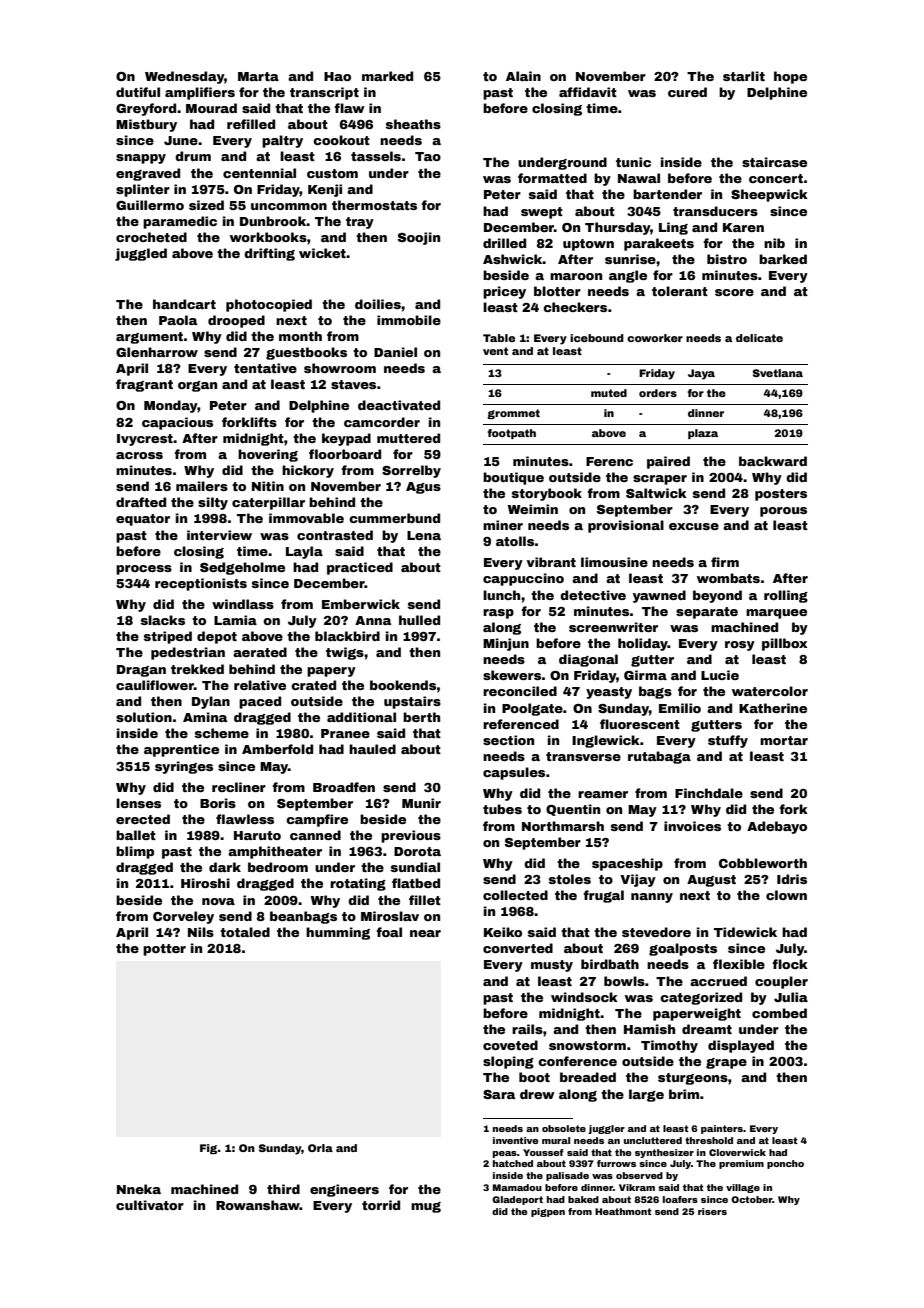 The image size is (924, 1308). Describe the element at coordinates (243, 604) in the image. I see `windlass` at that location.
